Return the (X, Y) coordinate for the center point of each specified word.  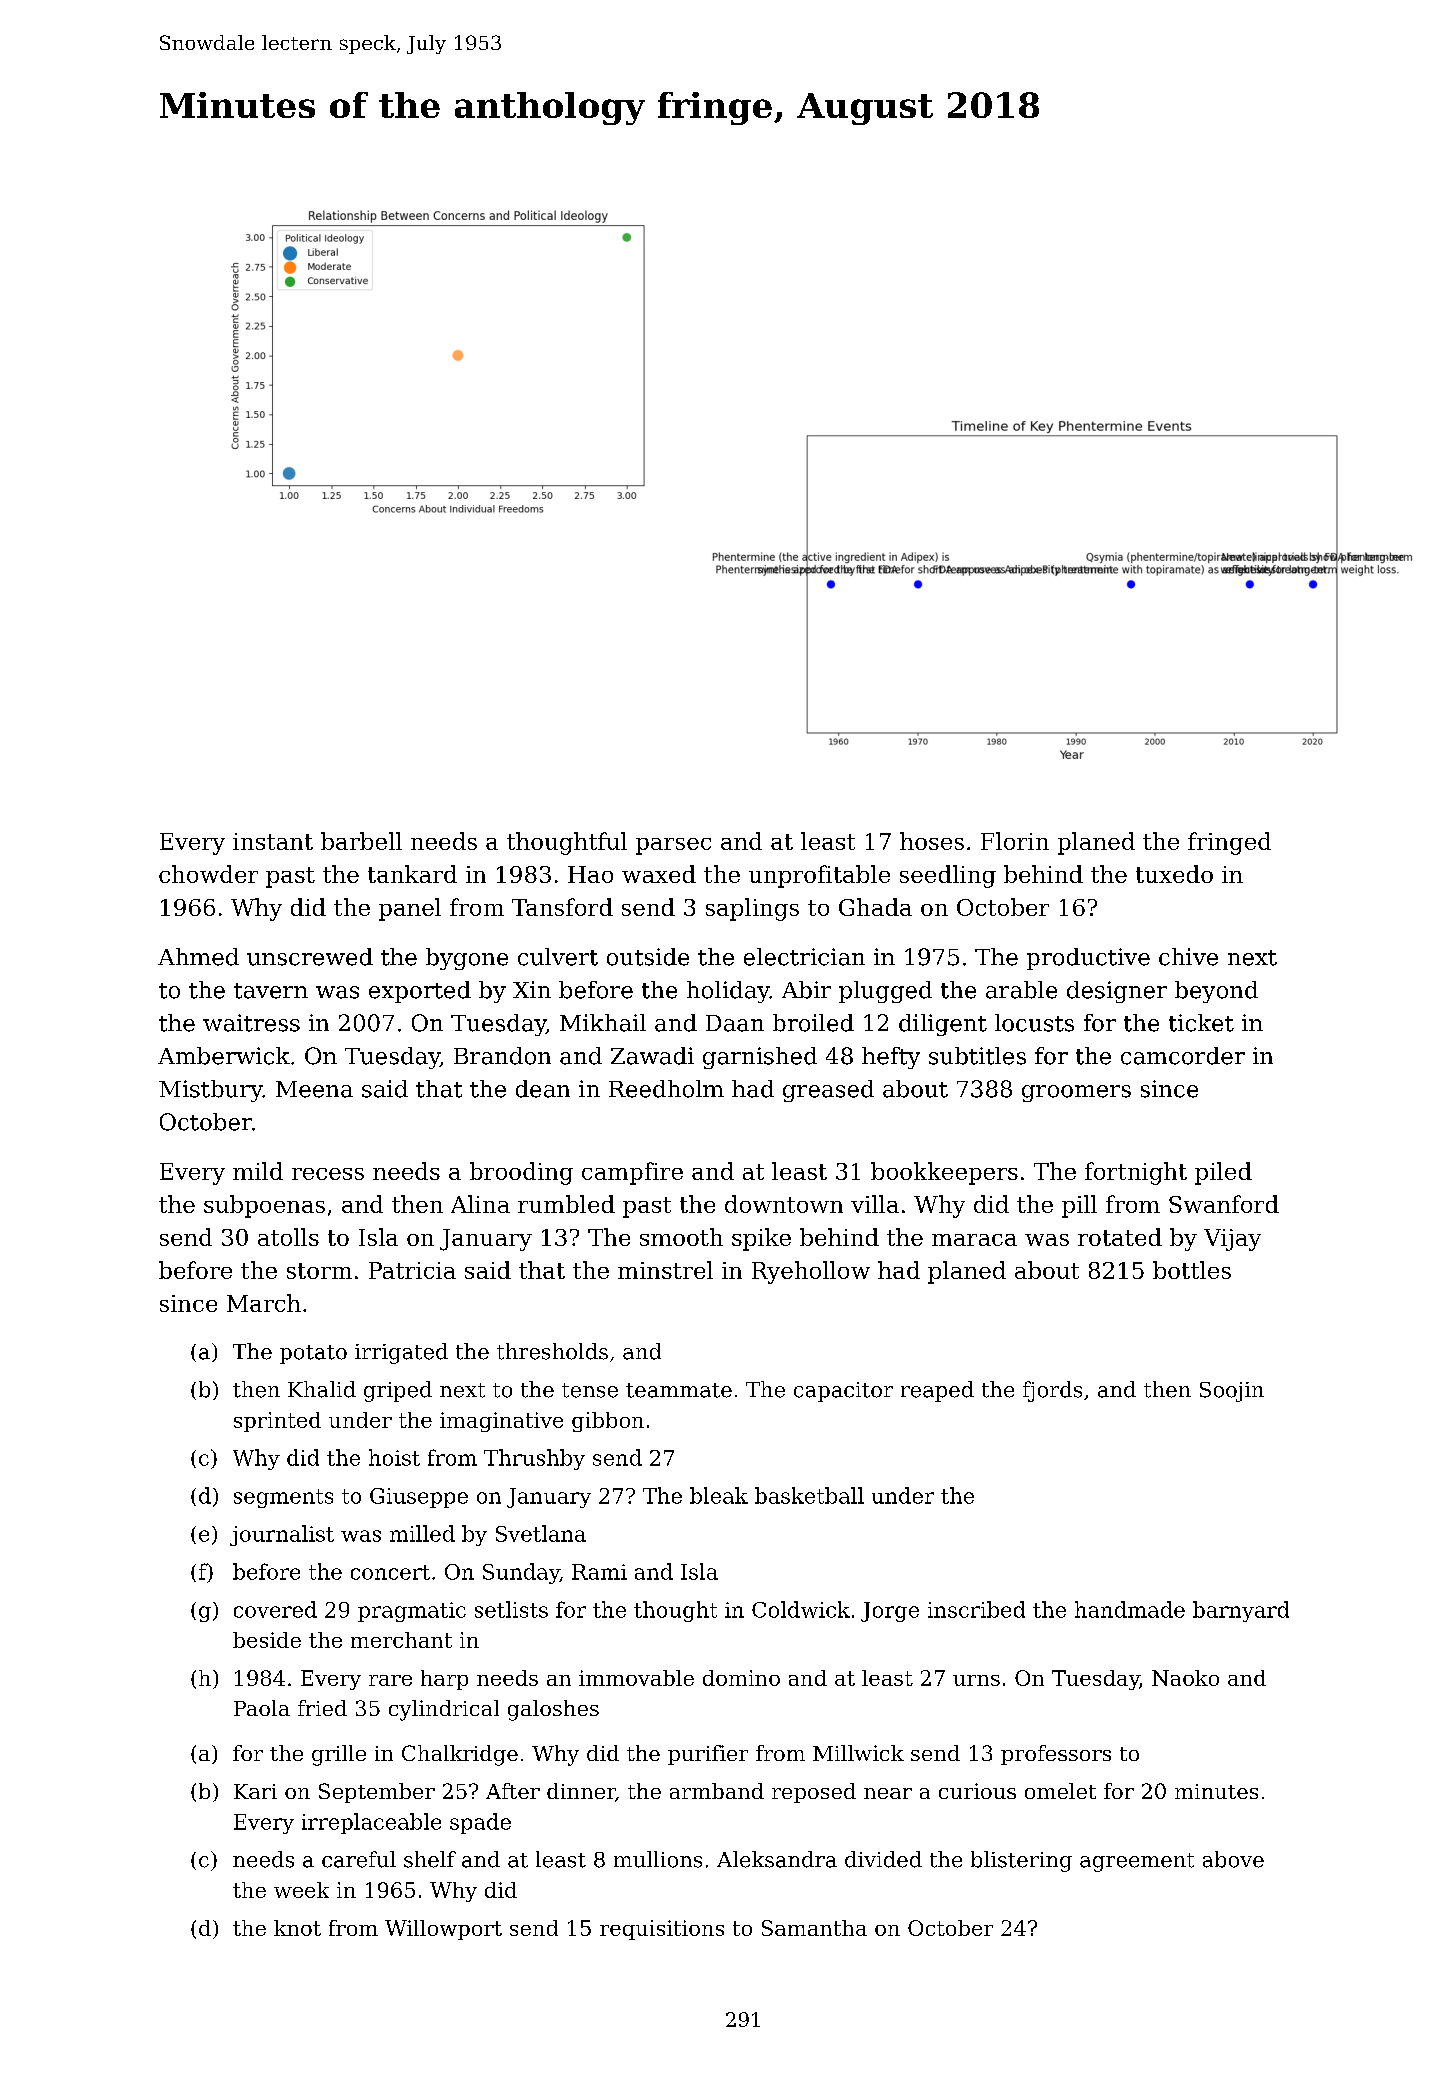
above (1233, 1859)
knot (297, 1928)
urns (976, 1680)
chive (1188, 957)
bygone (467, 959)
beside (267, 1640)
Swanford (1224, 1204)
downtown (784, 1204)
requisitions (662, 1930)
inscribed (976, 1609)
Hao (590, 874)
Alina (480, 1204)
